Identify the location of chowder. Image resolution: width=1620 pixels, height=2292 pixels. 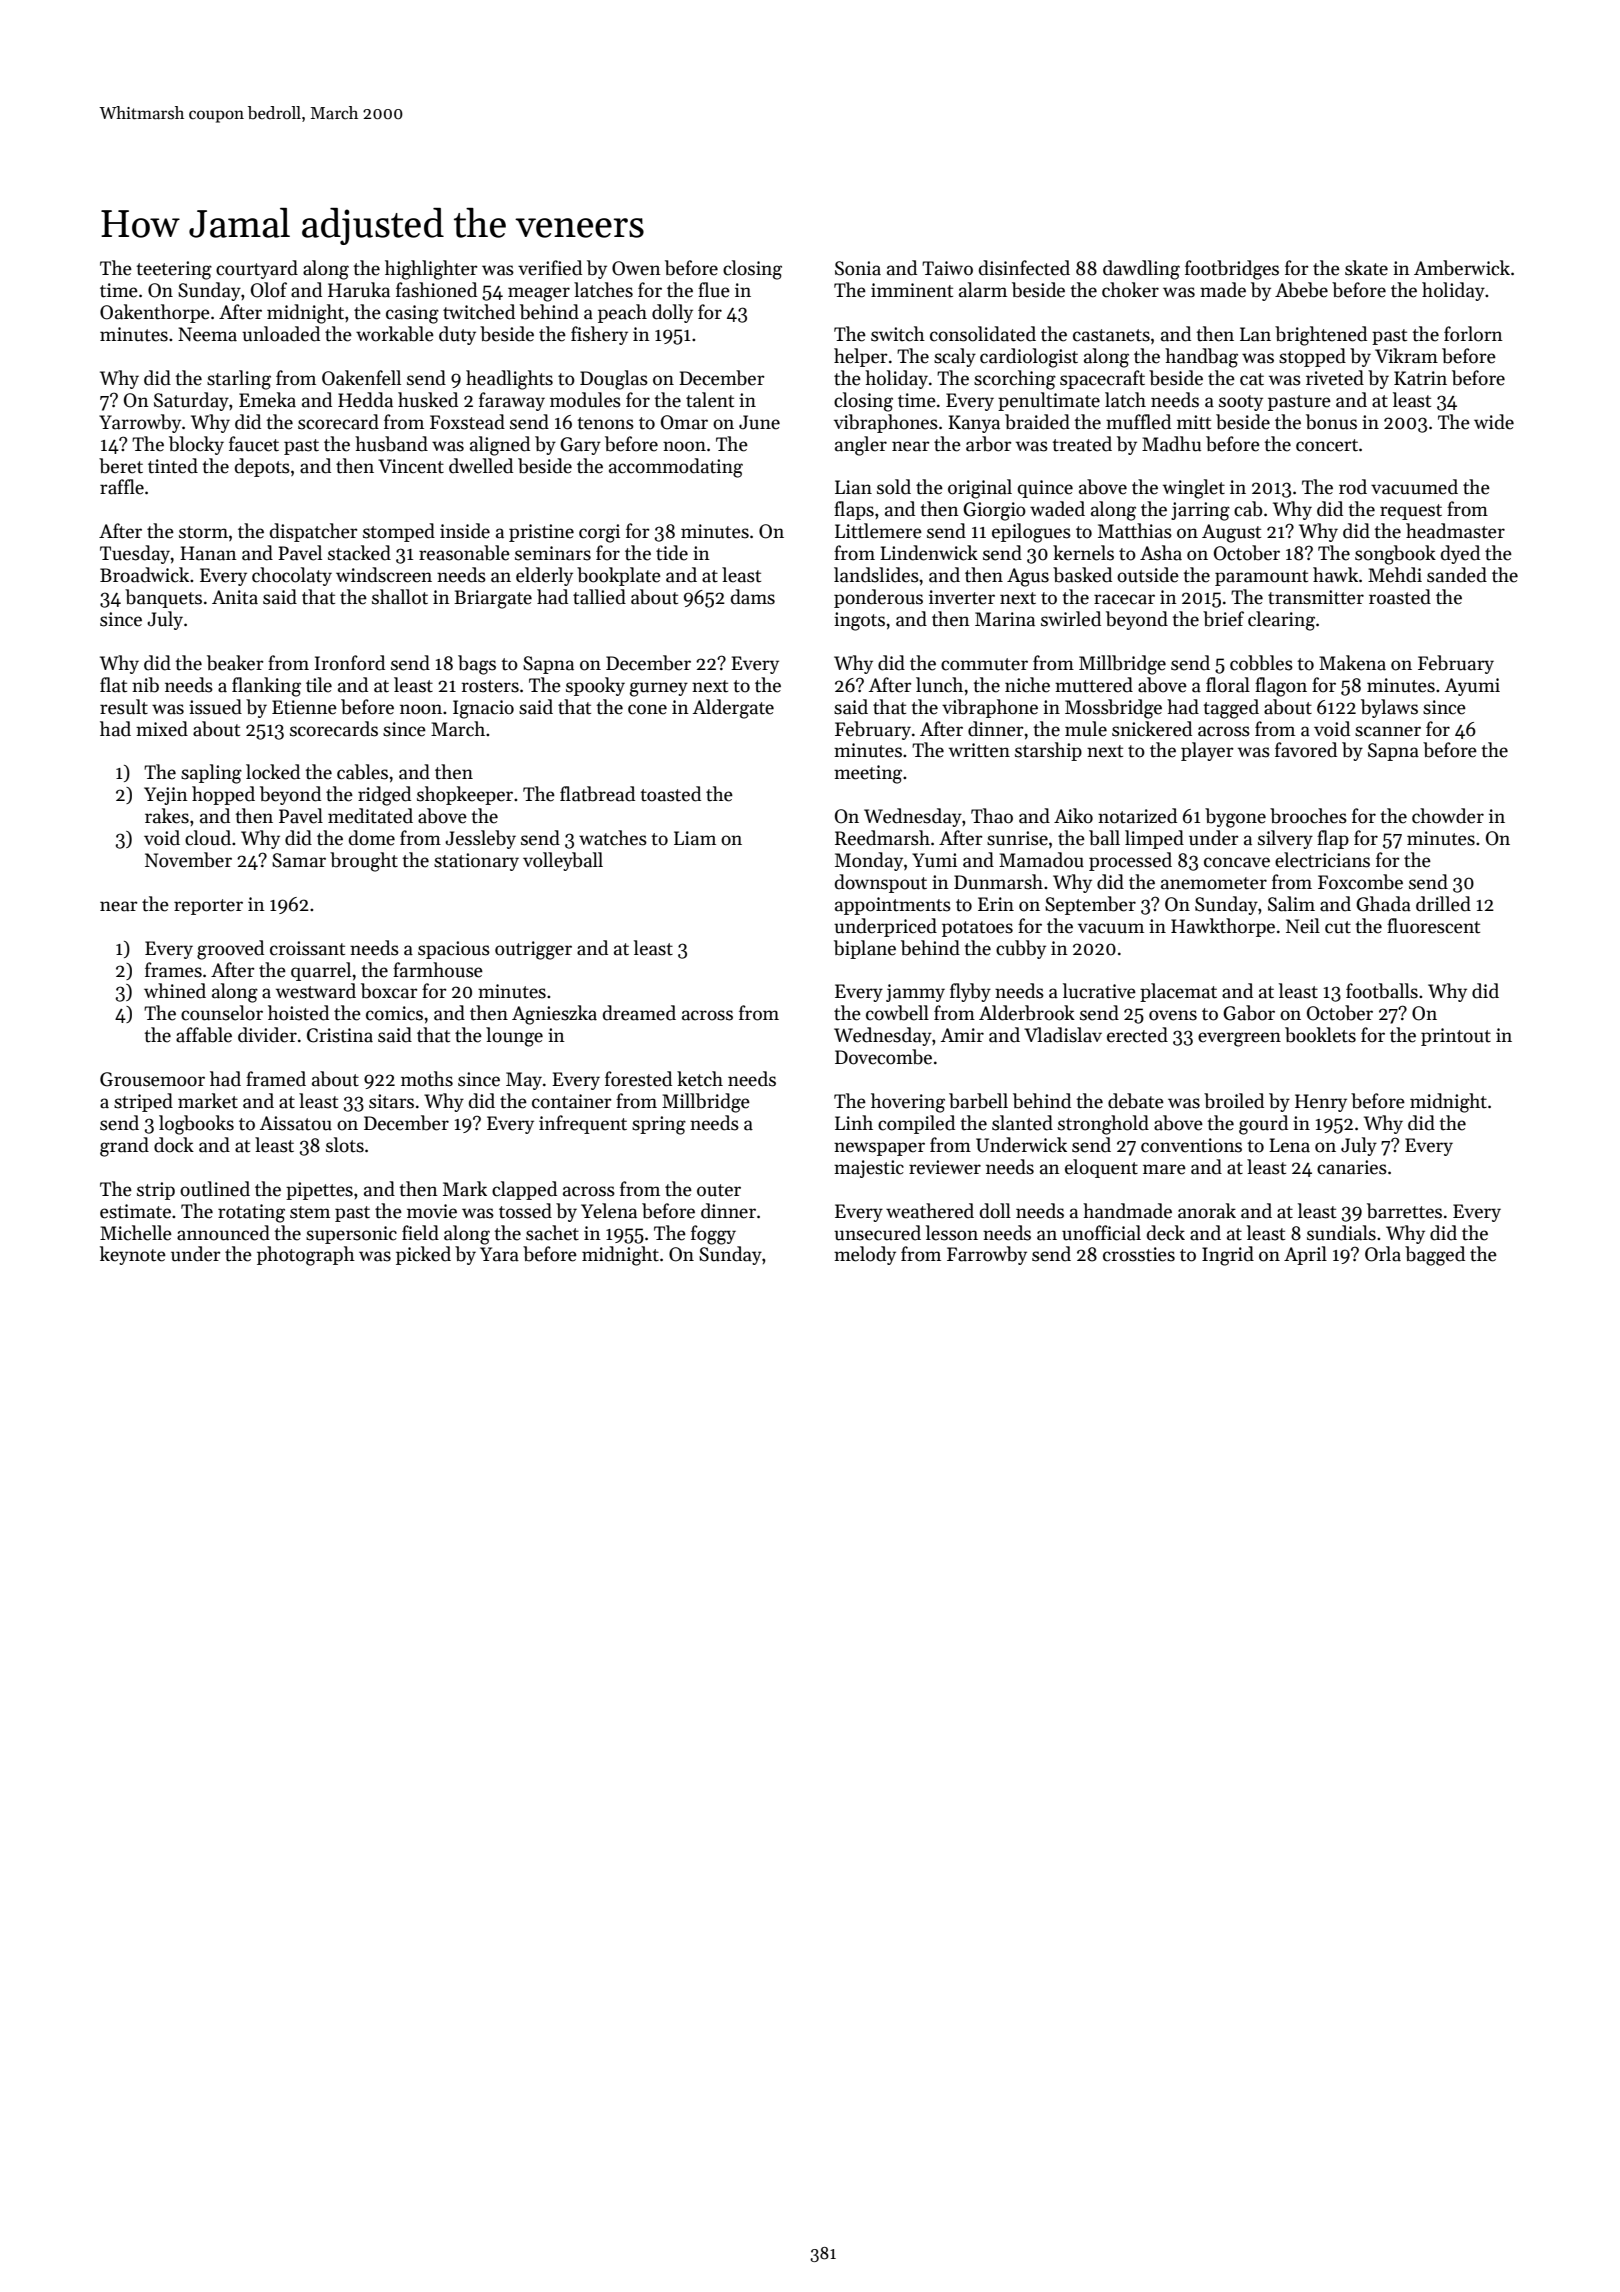
(1448, 816).
